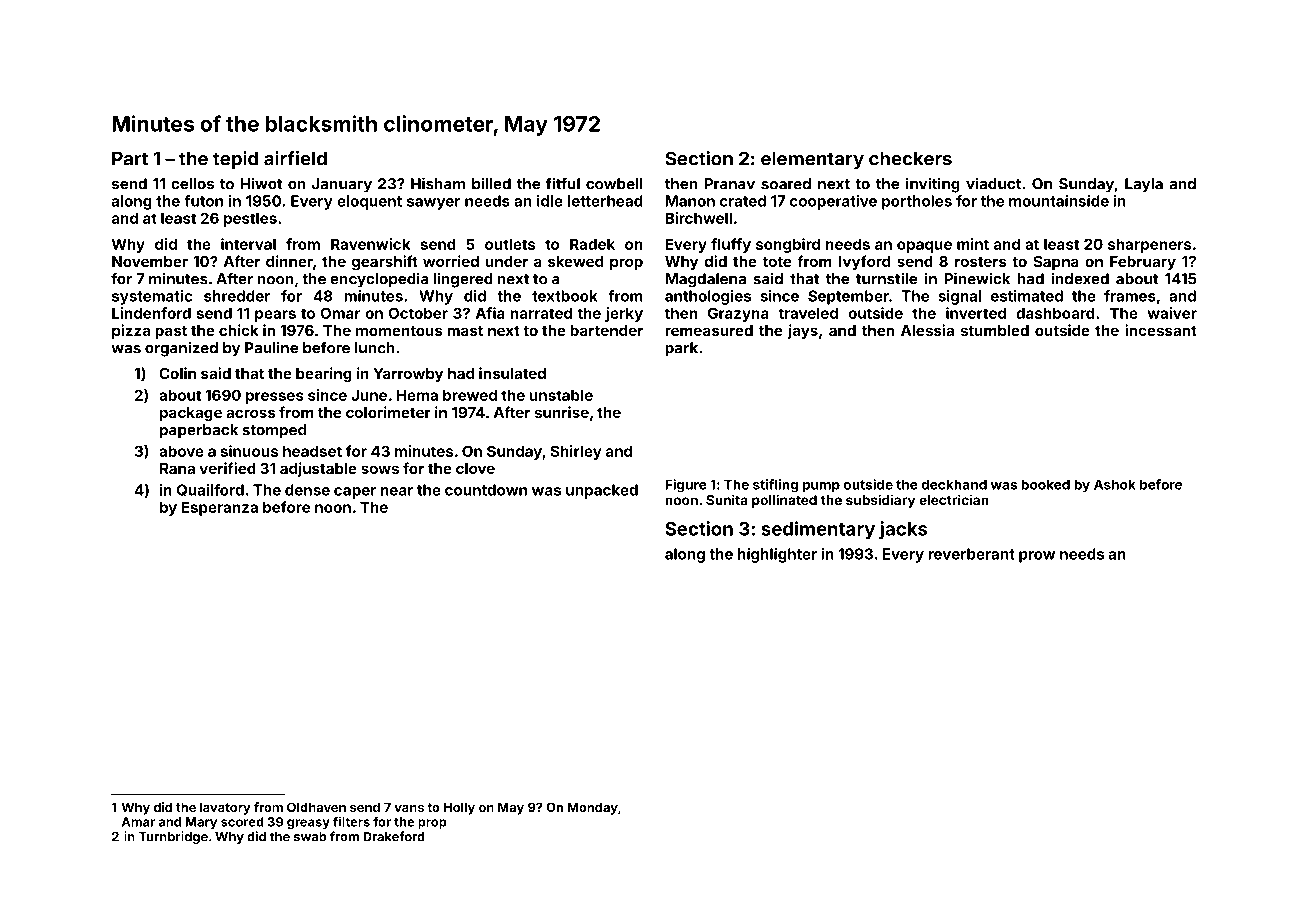  Describe the element at coordinates (409, 808) in the document. I see `vans` at that location.
